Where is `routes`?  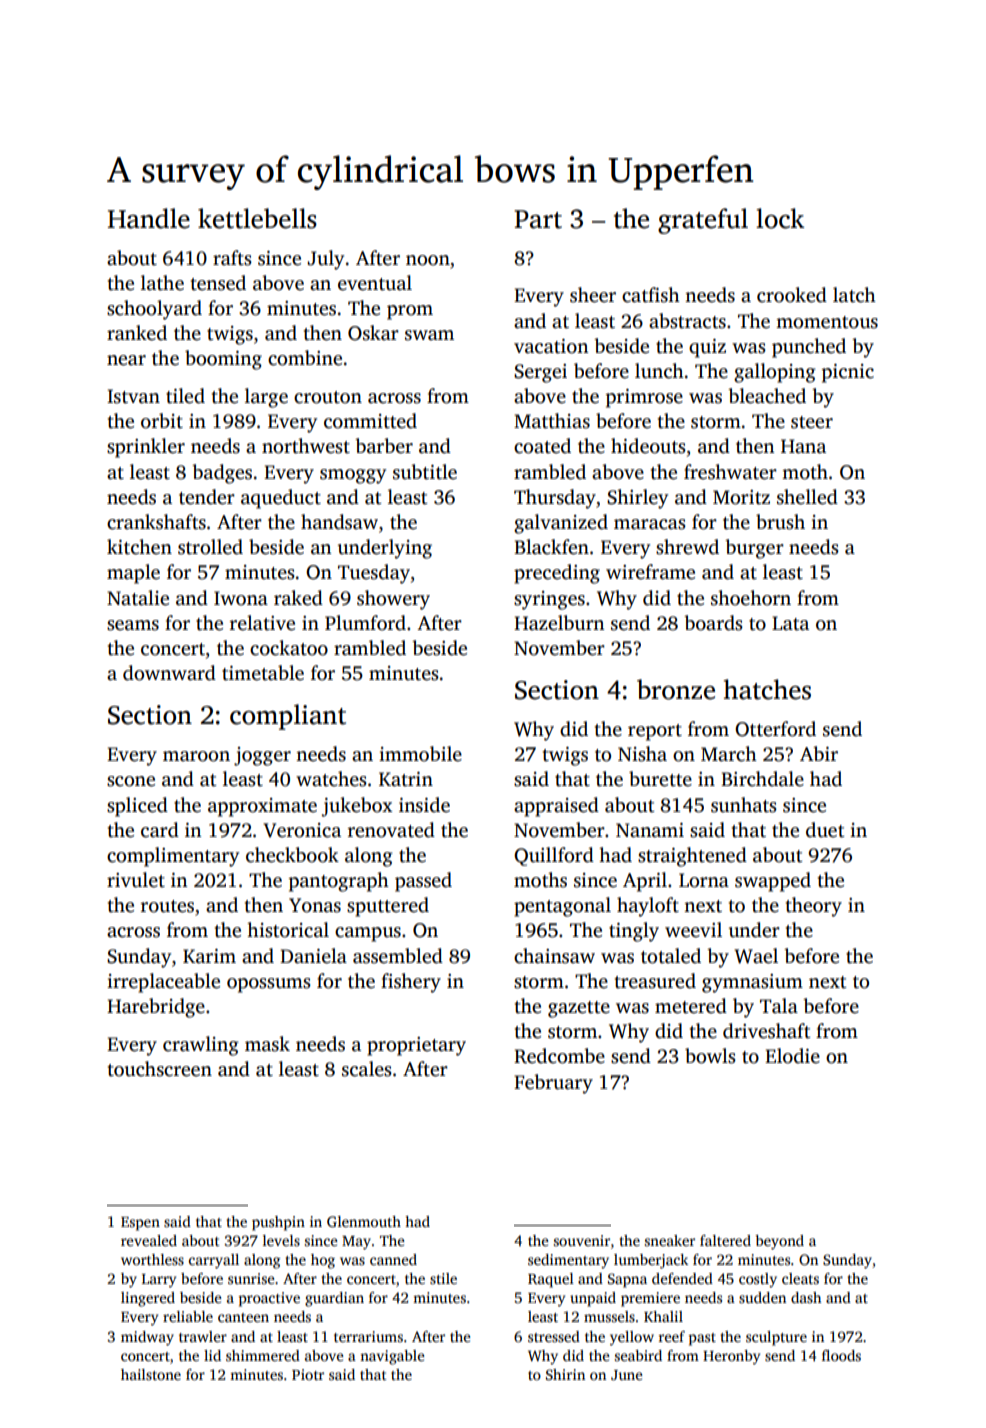
routes is located at coordinates (167, 906).
